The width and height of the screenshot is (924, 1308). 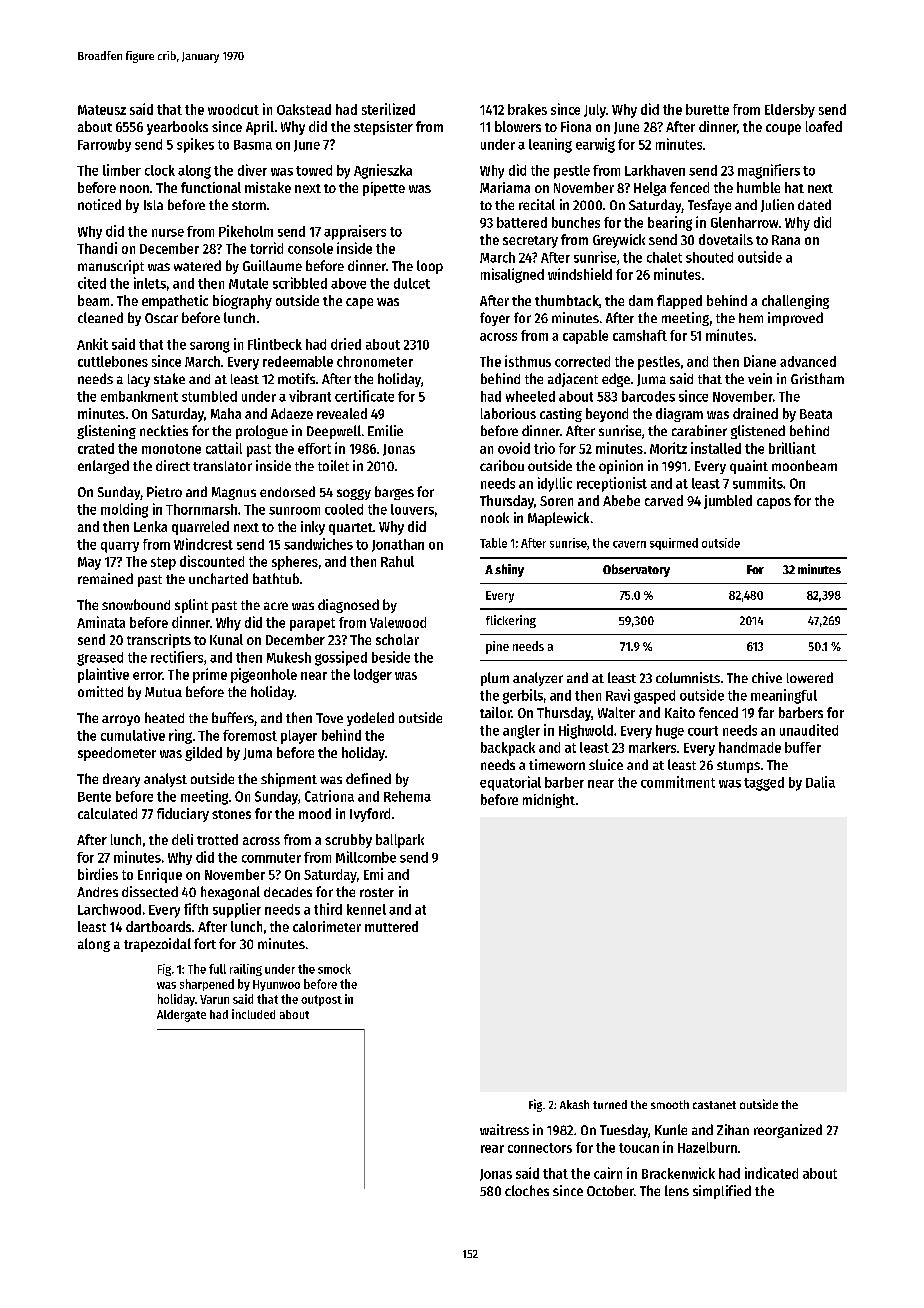 I want to click on burette, so click(x=707, y=109).
